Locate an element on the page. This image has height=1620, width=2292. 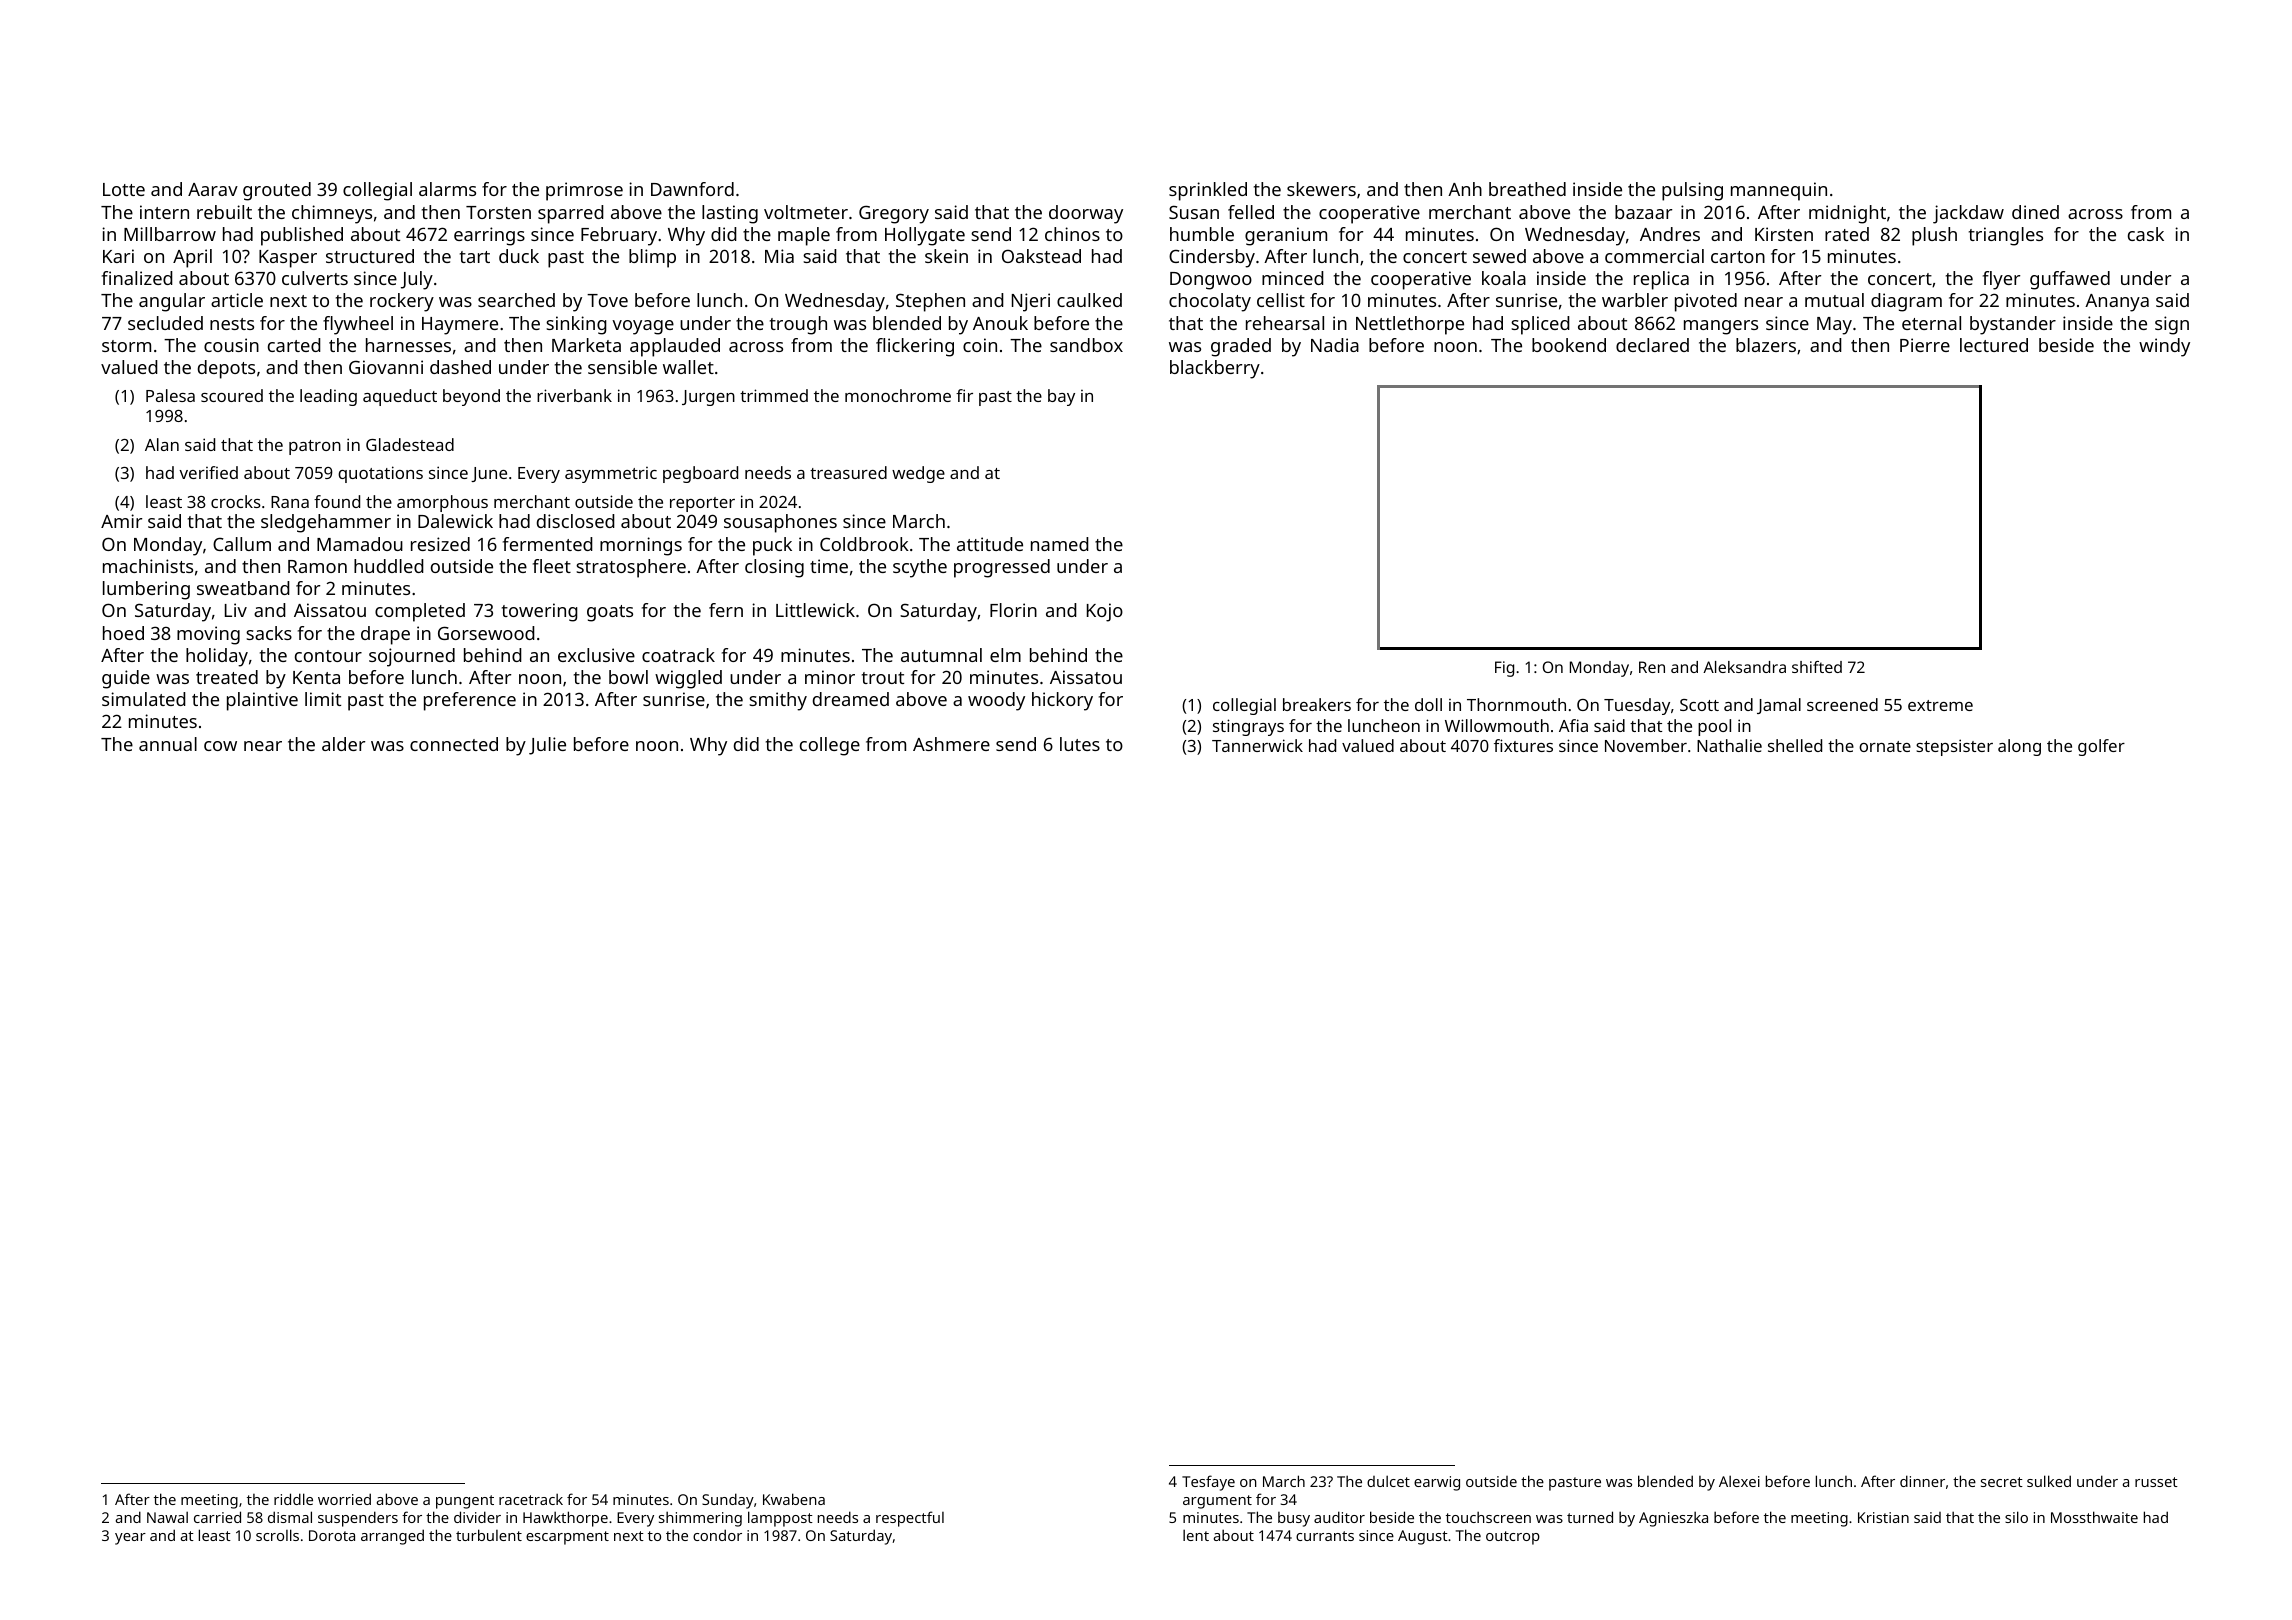
limit is located at coordinates (323, 699).
